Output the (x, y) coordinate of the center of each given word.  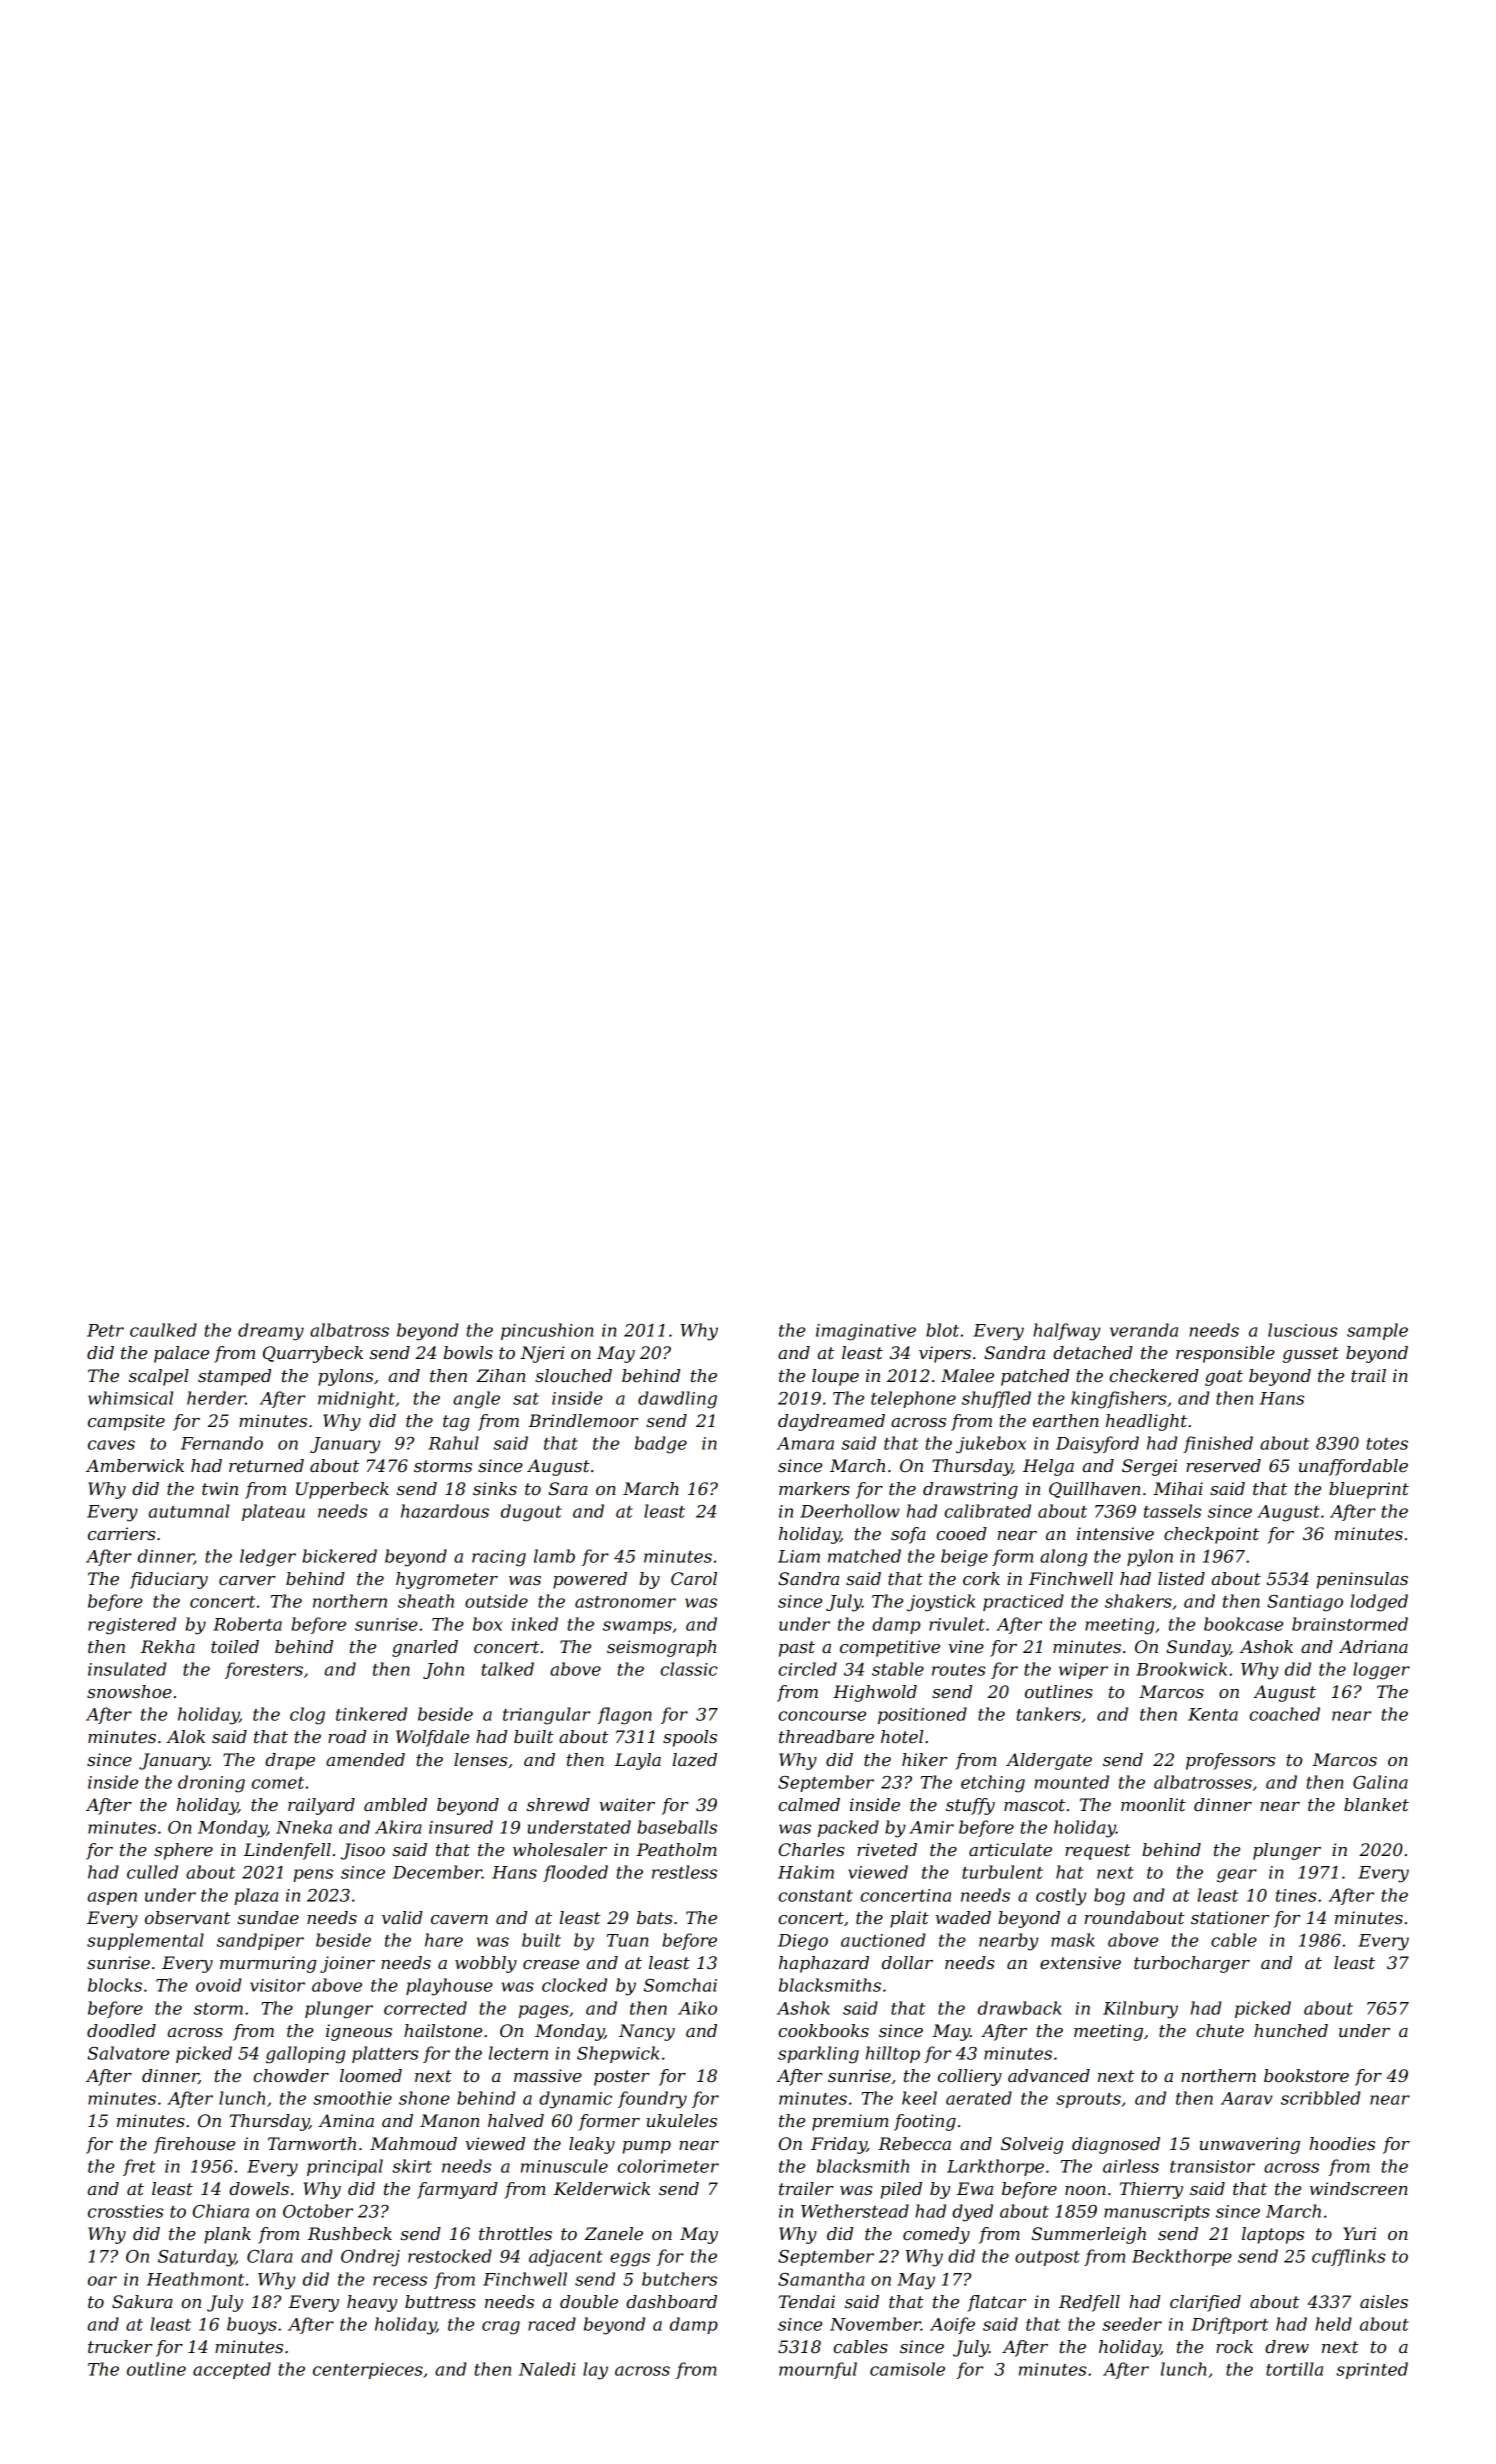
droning (211, 1784)
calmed (809, 1804)
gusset (1311, 1355)
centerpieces (368, 2371)
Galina (1380, 1782)
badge (661, 1445)
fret (139, 2167)
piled (901, 2190)
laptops (1273, 2235)
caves (111, 1445)
